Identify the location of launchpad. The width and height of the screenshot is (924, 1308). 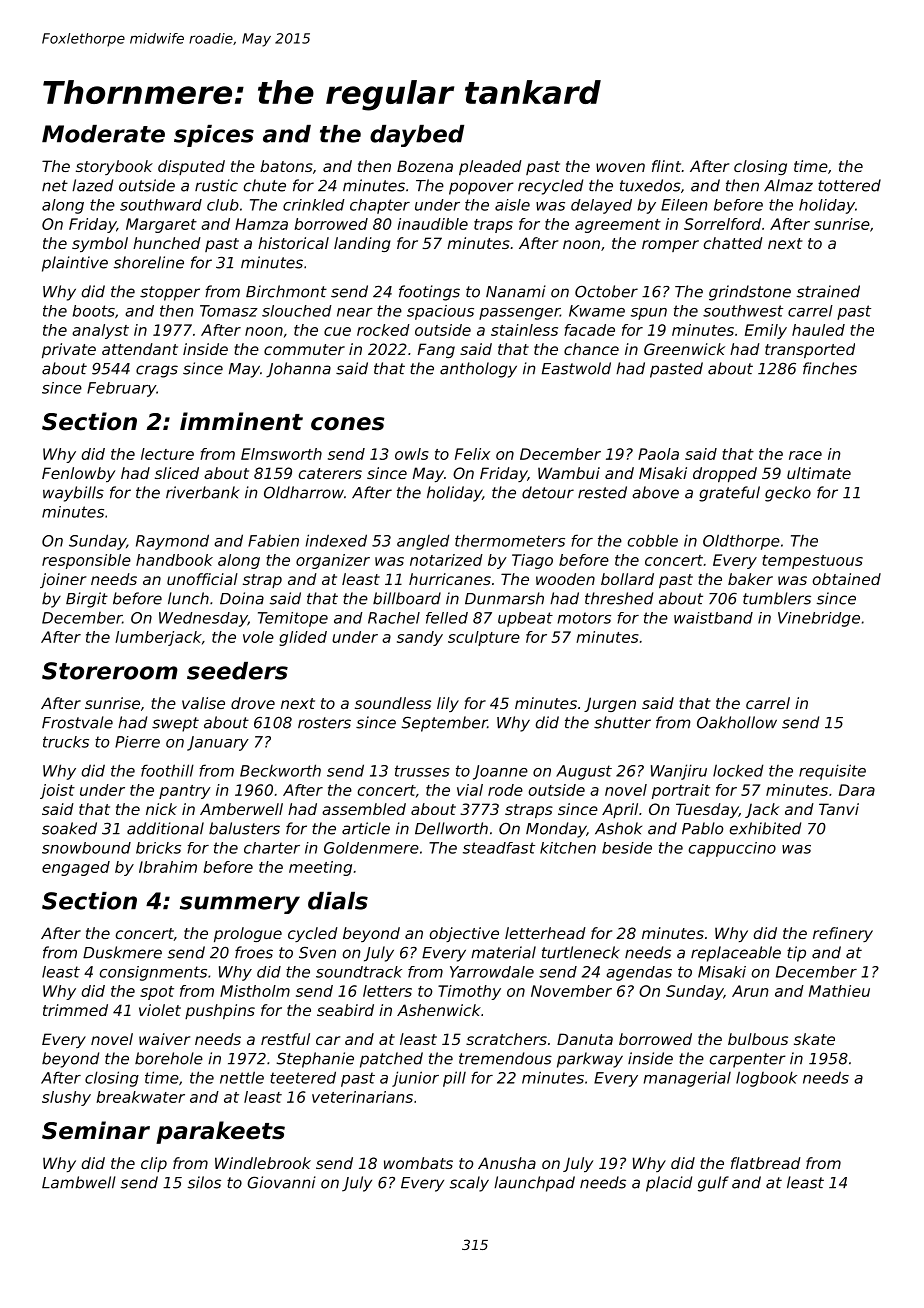
(534, 1184).
